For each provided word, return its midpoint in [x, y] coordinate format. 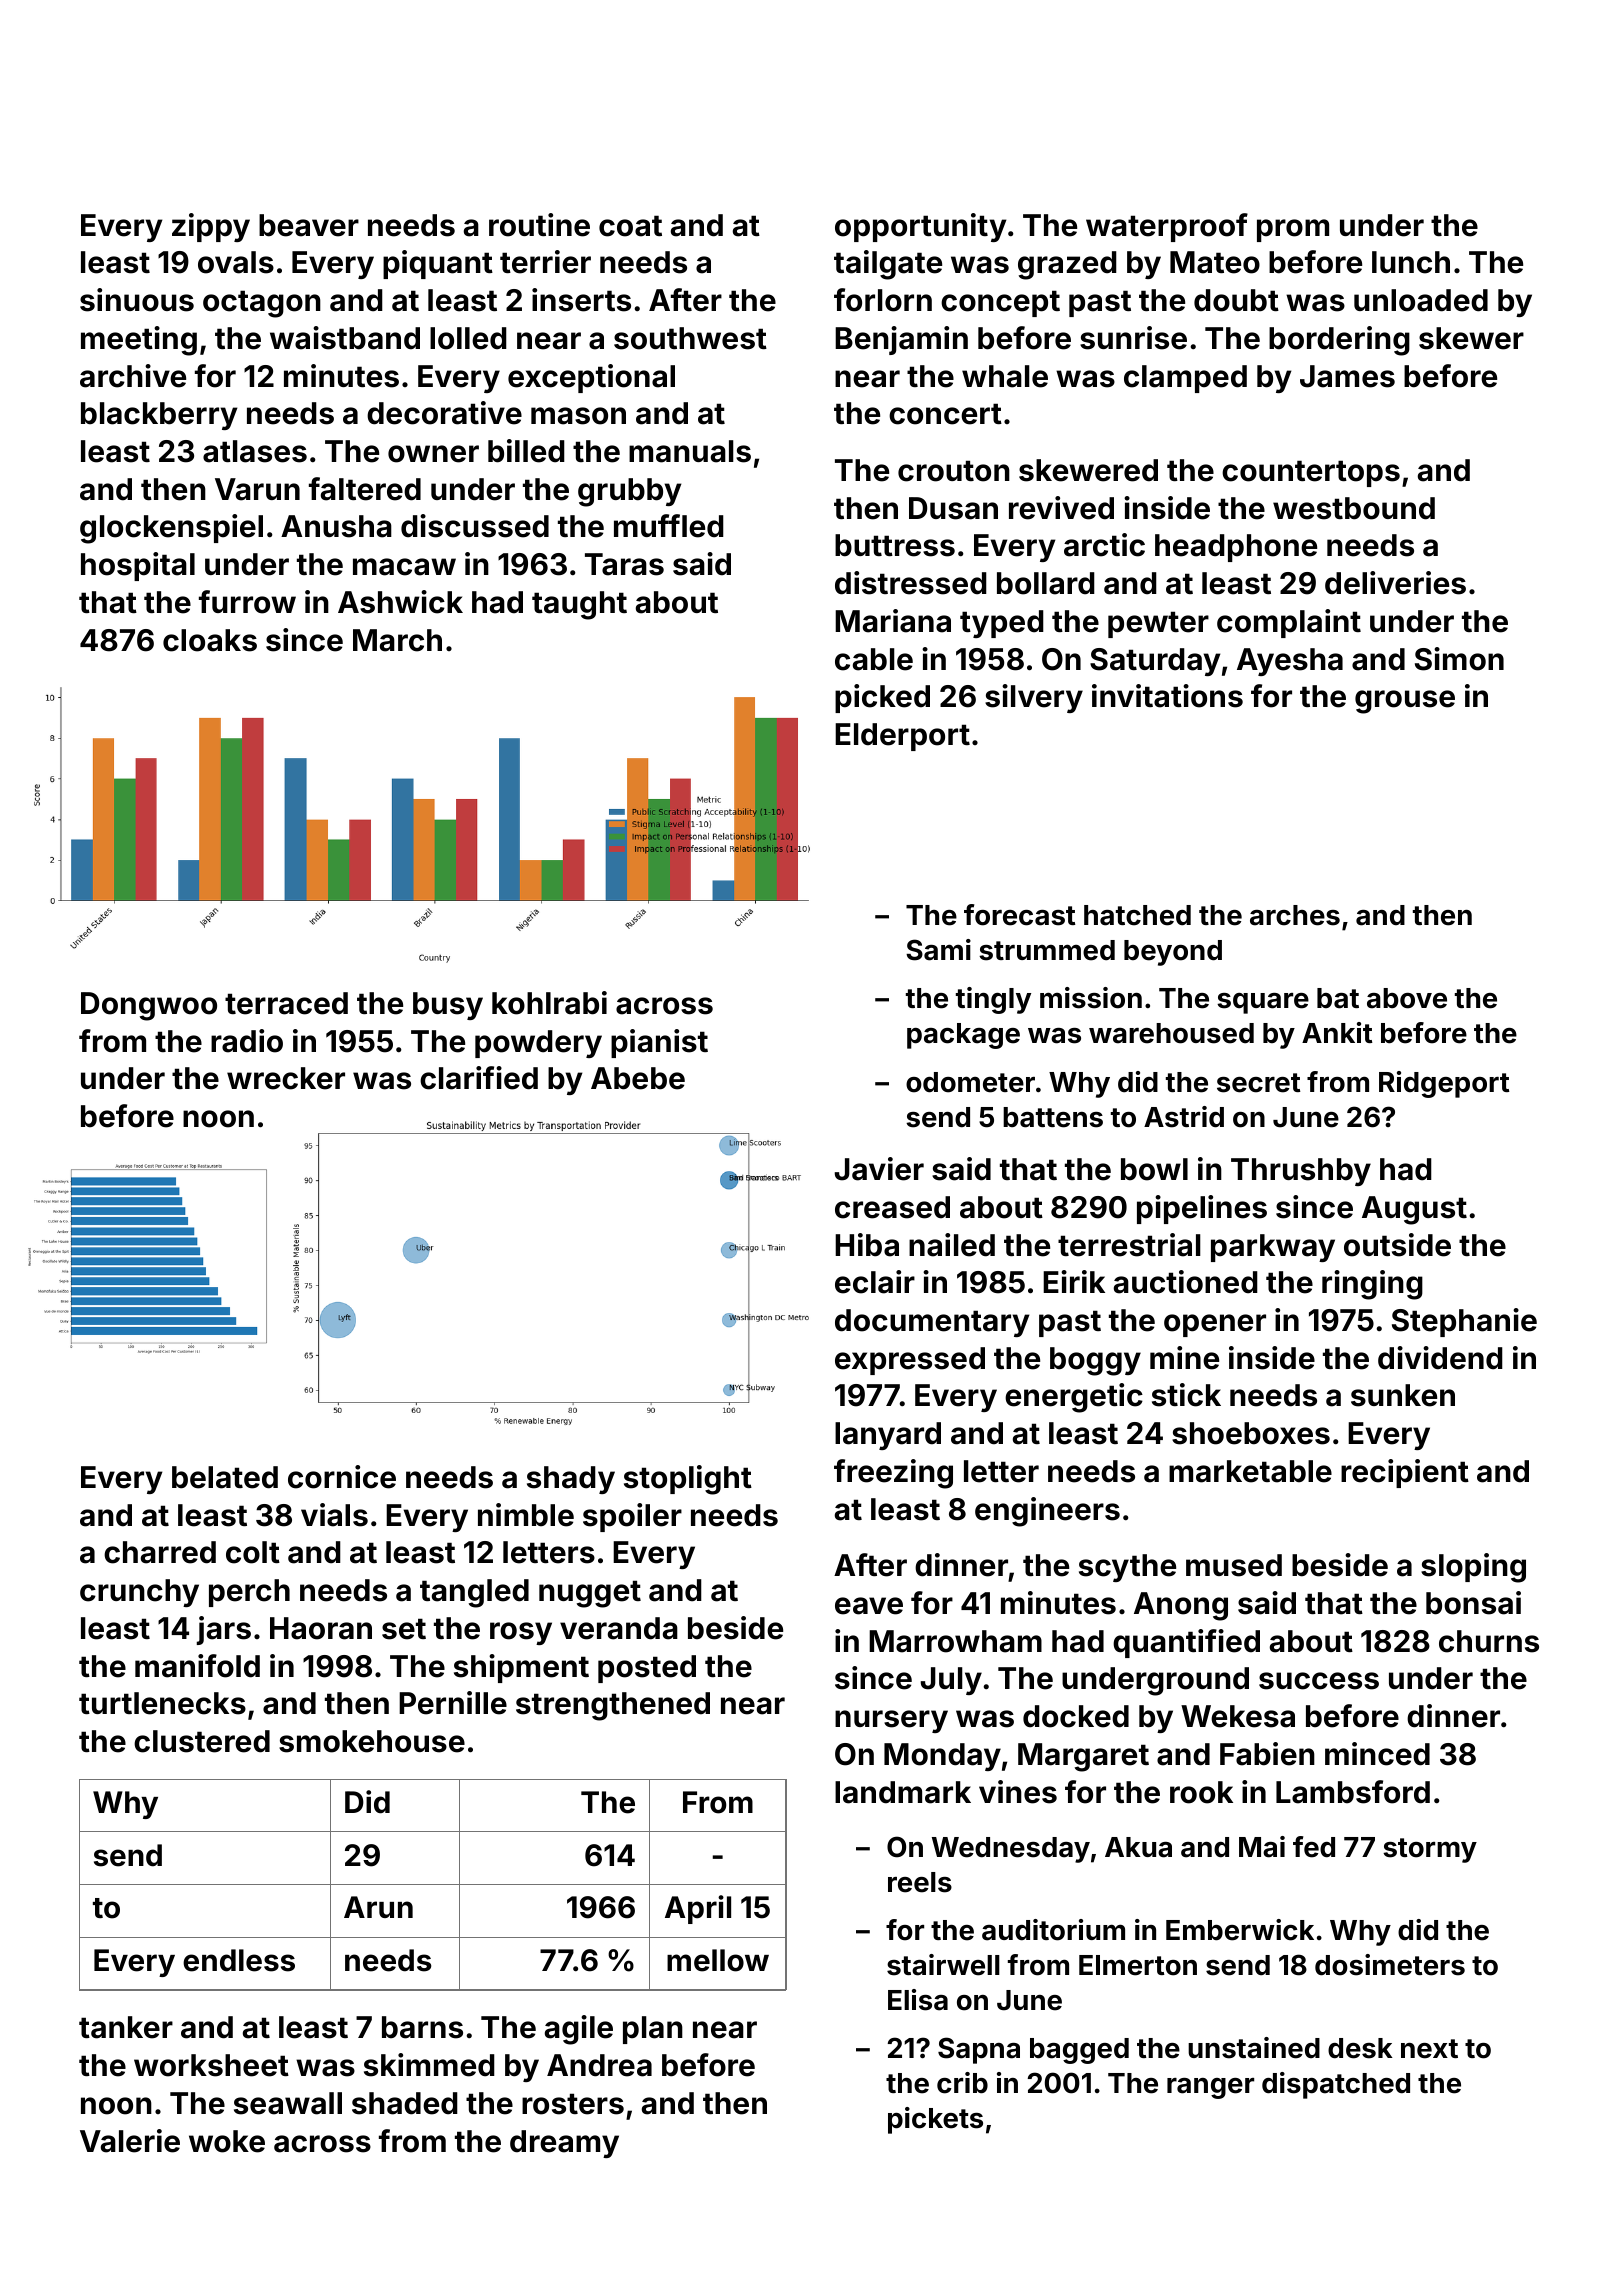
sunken [1403, 1395]
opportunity [920, 227]
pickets [935, 2120]
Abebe [638, 1078]
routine [539, 225]
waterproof [1167, 227]
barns [422, 2027]
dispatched [1336, 2085]
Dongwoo [149, 1006]
